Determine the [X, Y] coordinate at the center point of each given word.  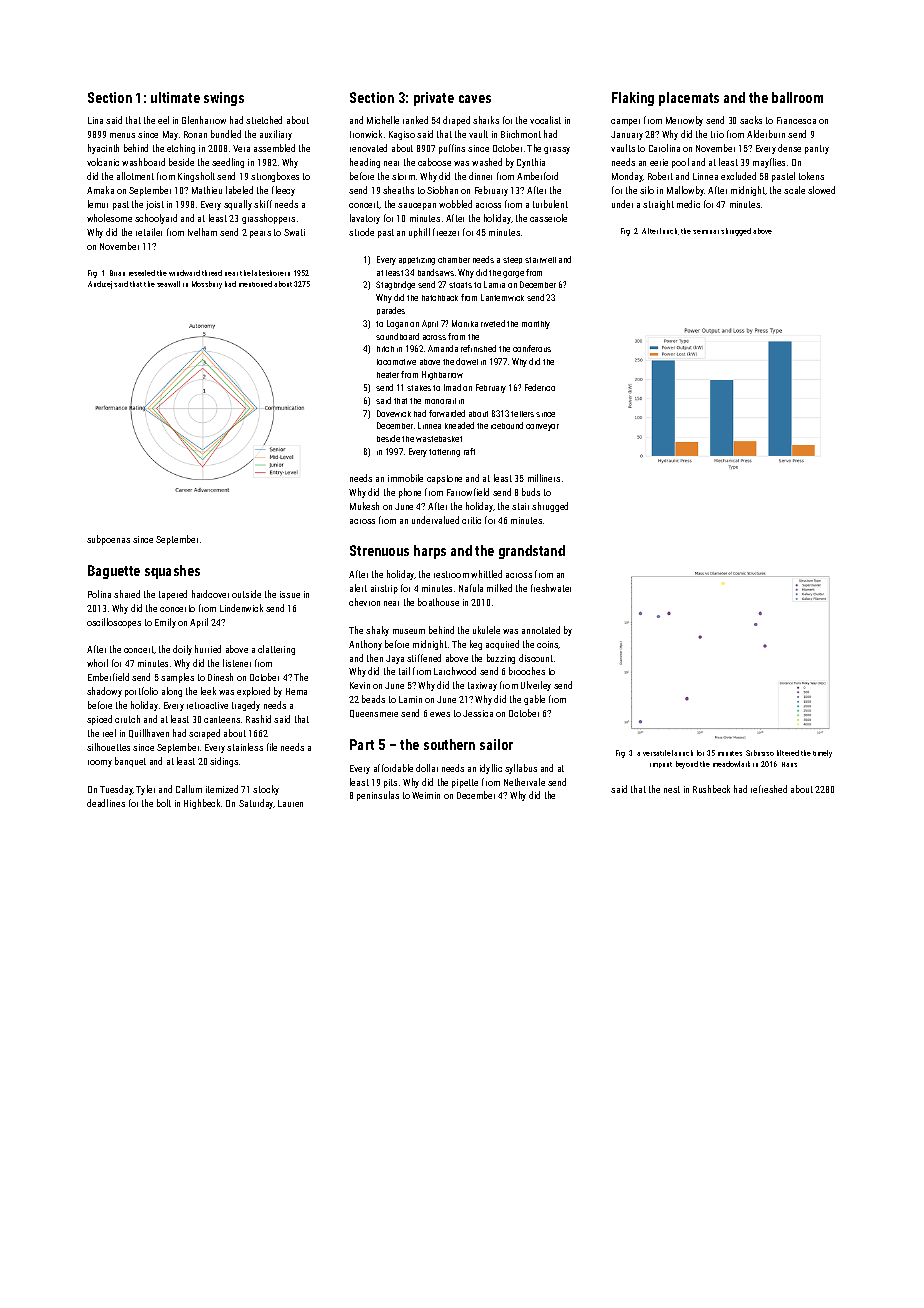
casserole [548, 218]
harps [430, 552]
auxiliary [276, 135]
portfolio [141, 692]
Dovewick [394, 413]
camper [625, 122]
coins [548, 645]
